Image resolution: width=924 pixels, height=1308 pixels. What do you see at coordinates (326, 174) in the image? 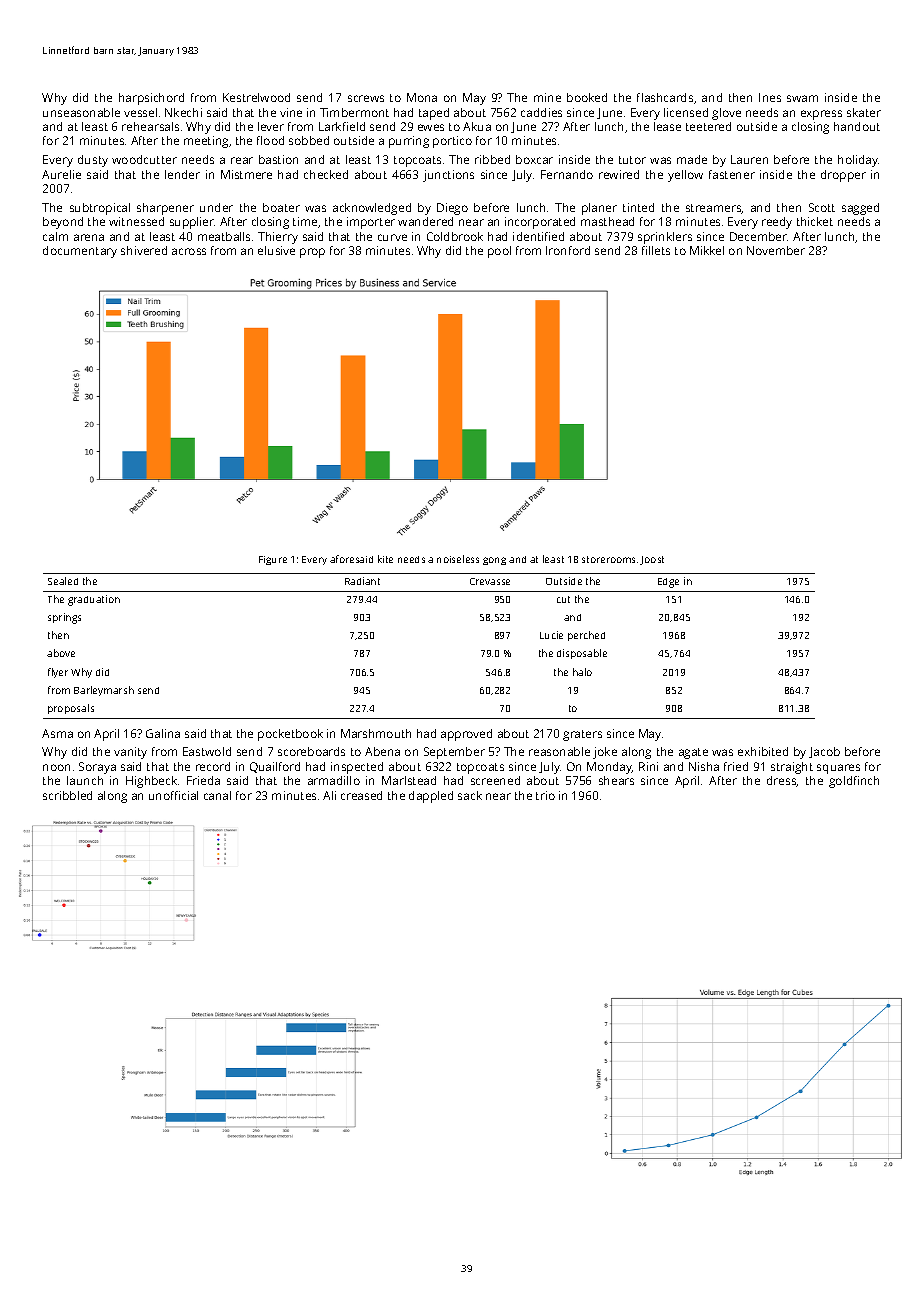
I see `checked` at bounding box center [326, 174].
